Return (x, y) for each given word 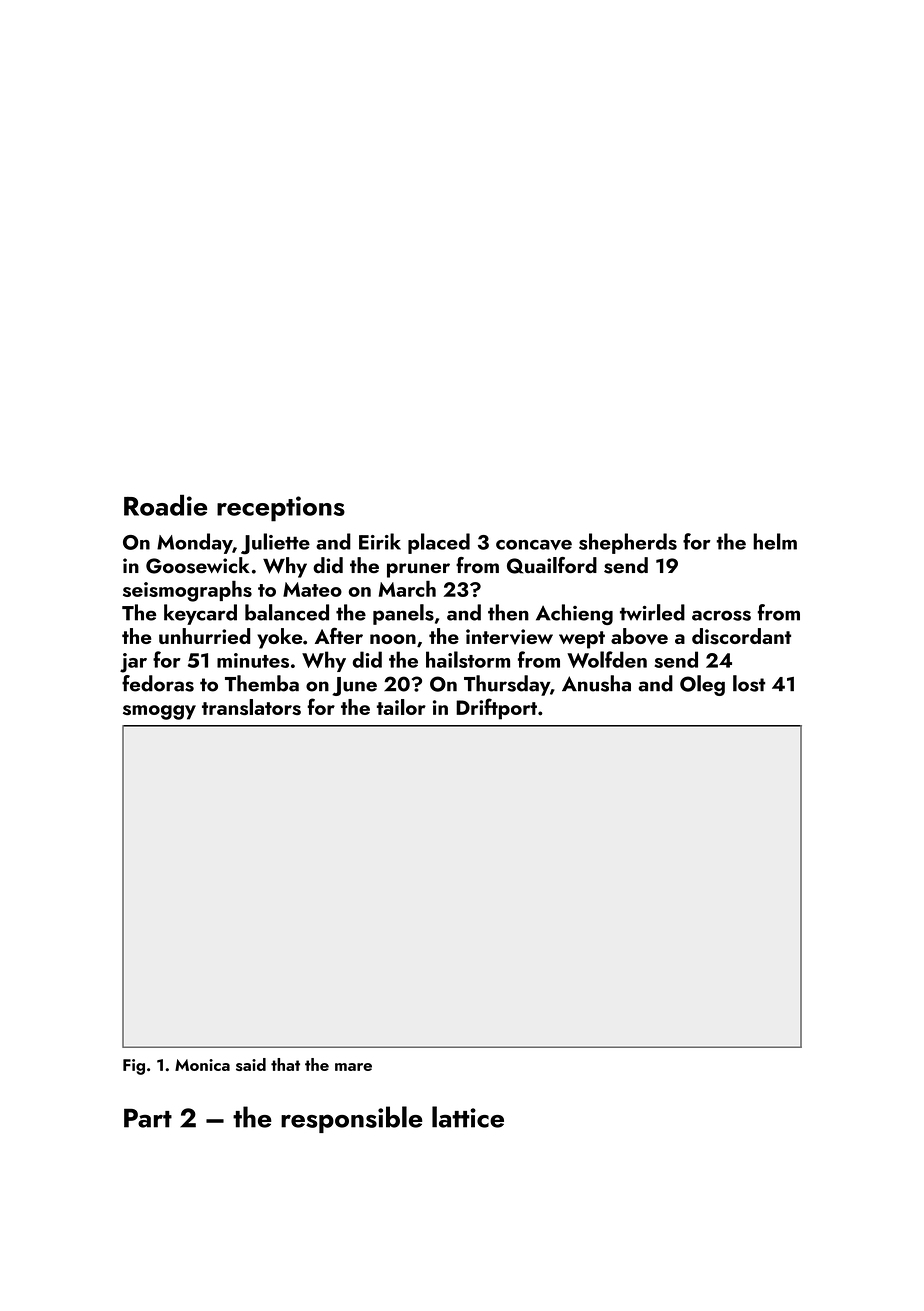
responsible (351, 1119)
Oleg (702, 685)
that (285, 1064)
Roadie (165, 505)
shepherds (628, 543)
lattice (468, 1117)
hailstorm (468, 659)
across (721, 615)
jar (133, 663)
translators (251, 707)
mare (353, 1067)
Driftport (496, 709)
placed (439, 543)
